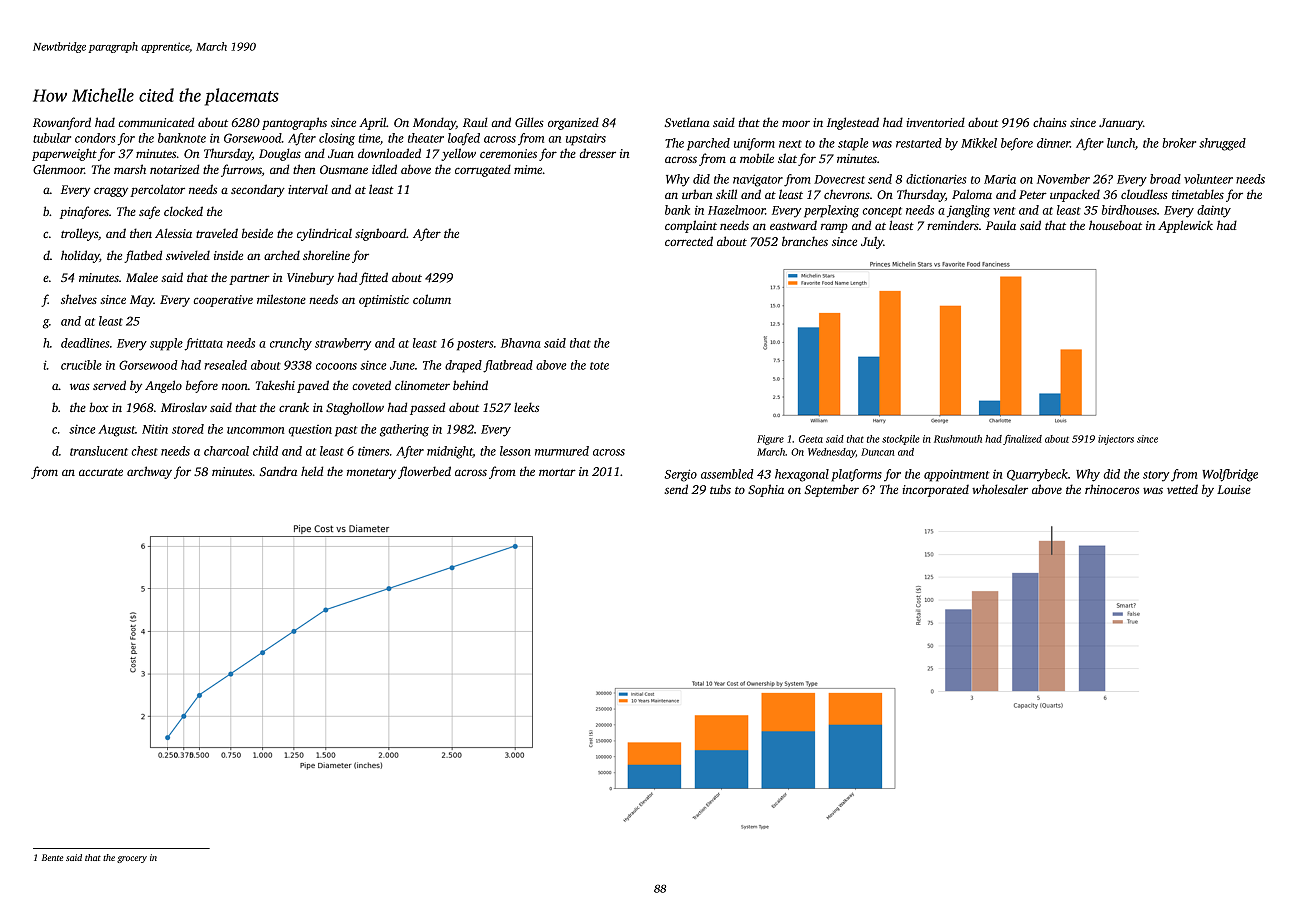  What do you see at coordinates (720, 489) in the screenshot?
I see `tubs` at bounding box center [720, 489].
